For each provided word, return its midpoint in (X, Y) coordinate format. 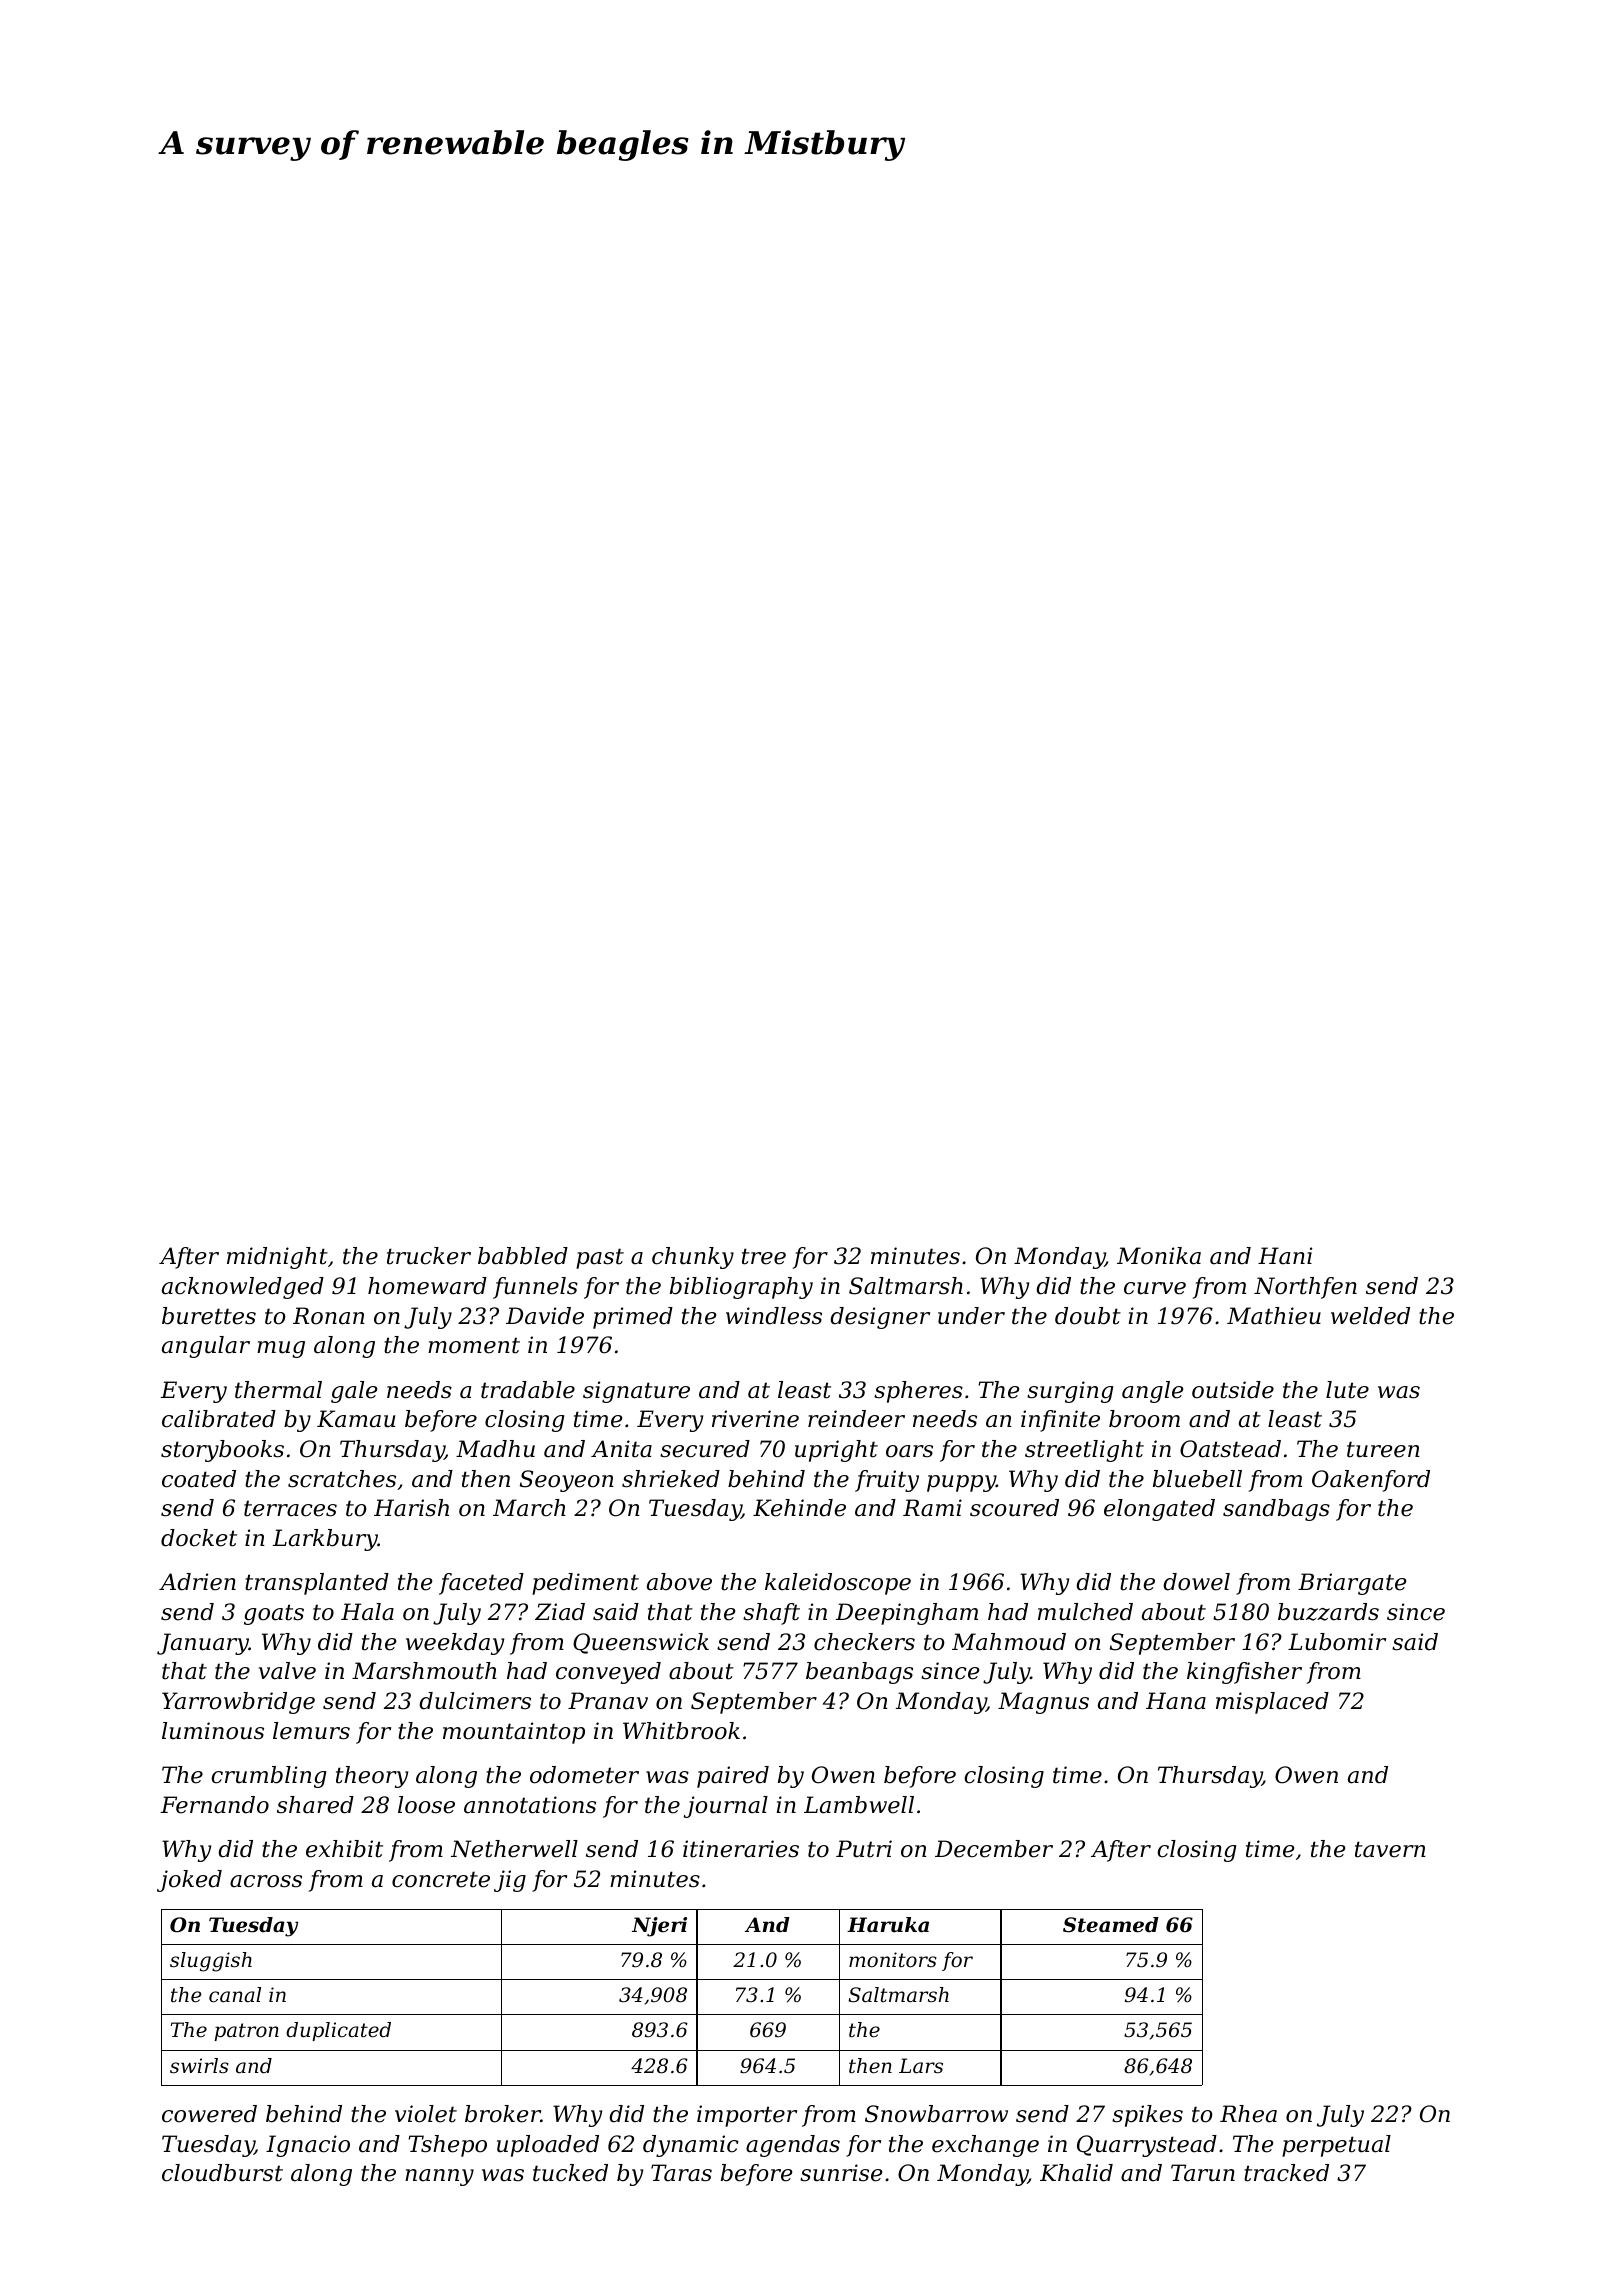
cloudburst (222, 2173)
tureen (1383, 1449)
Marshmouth (424, 1671)
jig (510, 1881)
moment (474, 1345)
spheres (918, 1392)
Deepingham (907, 1614)
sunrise (841, 2173)
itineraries (741, 1849)
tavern (1390, 1849)
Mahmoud (1009, 1642)
